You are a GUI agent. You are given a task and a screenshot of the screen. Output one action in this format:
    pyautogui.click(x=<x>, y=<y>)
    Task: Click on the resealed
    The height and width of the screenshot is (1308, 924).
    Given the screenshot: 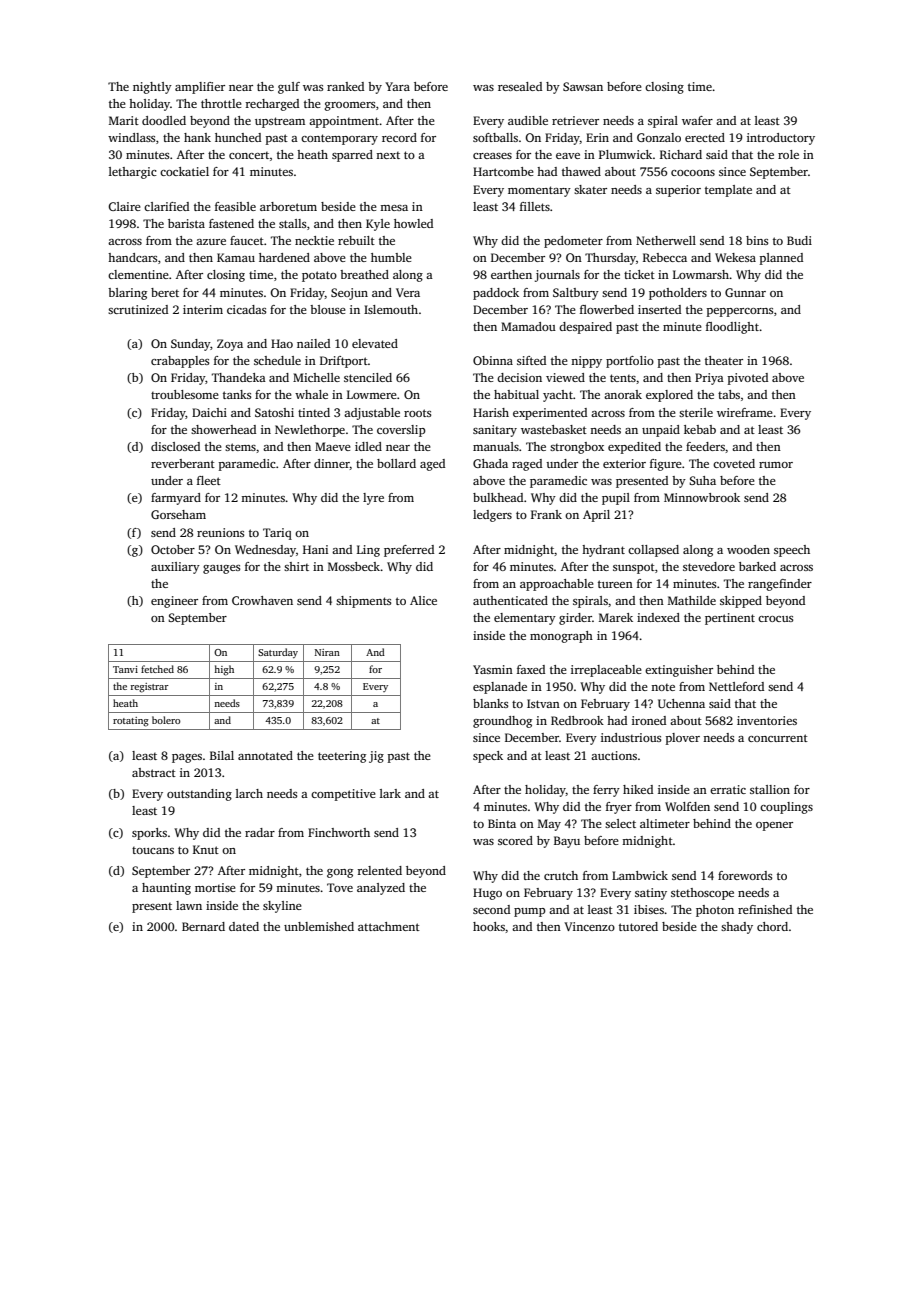 What is the action you would take?
    pyautogui.click(x=520, y=86)
